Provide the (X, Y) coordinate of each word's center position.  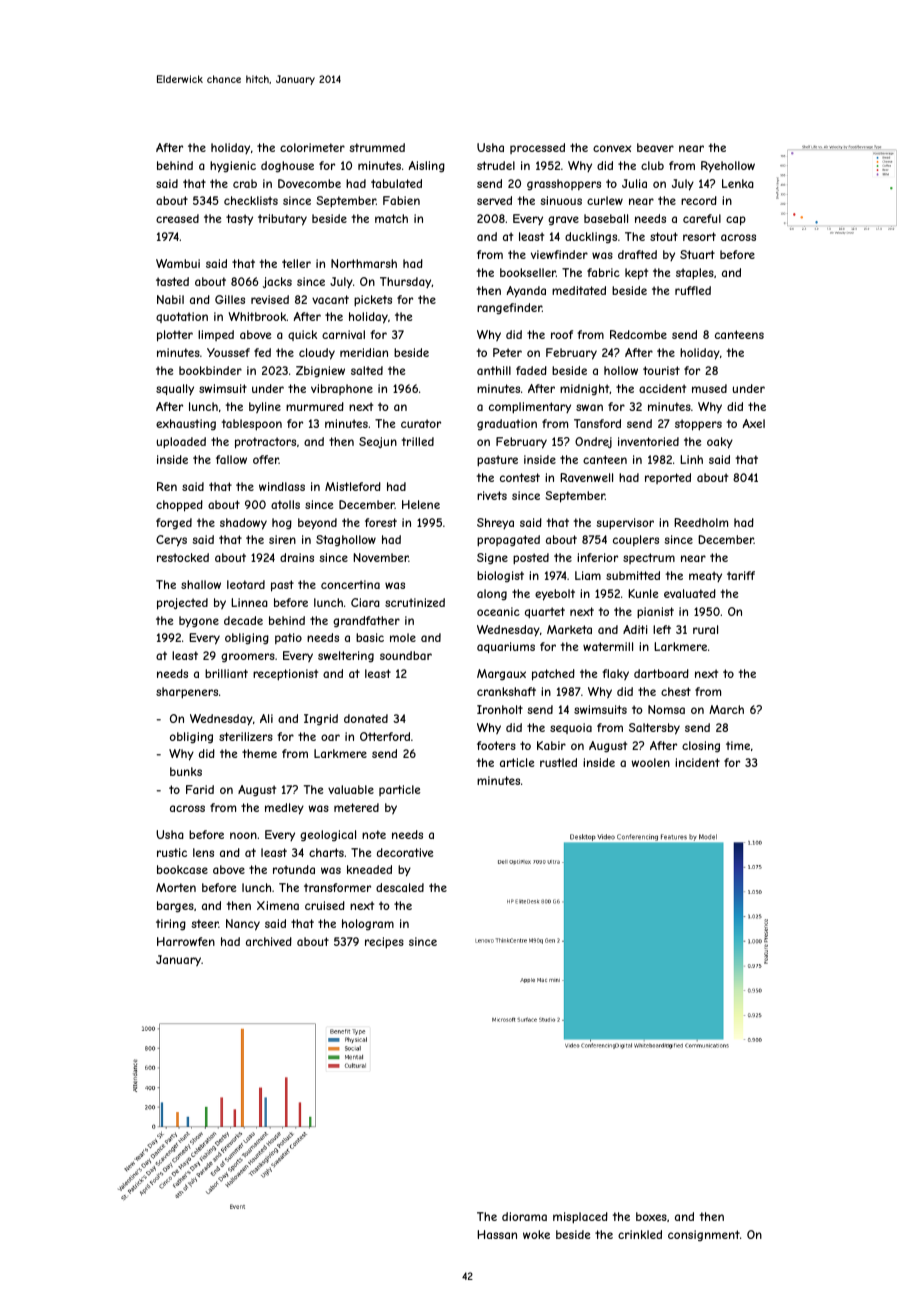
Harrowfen (186, 941)
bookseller (528, 272)
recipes (384, 943)
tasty (239, 219)
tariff (741, 575)
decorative (405, 852)
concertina (350, 584)
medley (284, 809)
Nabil (170, 299)
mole (403, 637)
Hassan (497, 1234)
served (494, 200)
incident (697, 762)
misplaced (580, 1218)
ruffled (693, 290)
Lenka (738, 183)
